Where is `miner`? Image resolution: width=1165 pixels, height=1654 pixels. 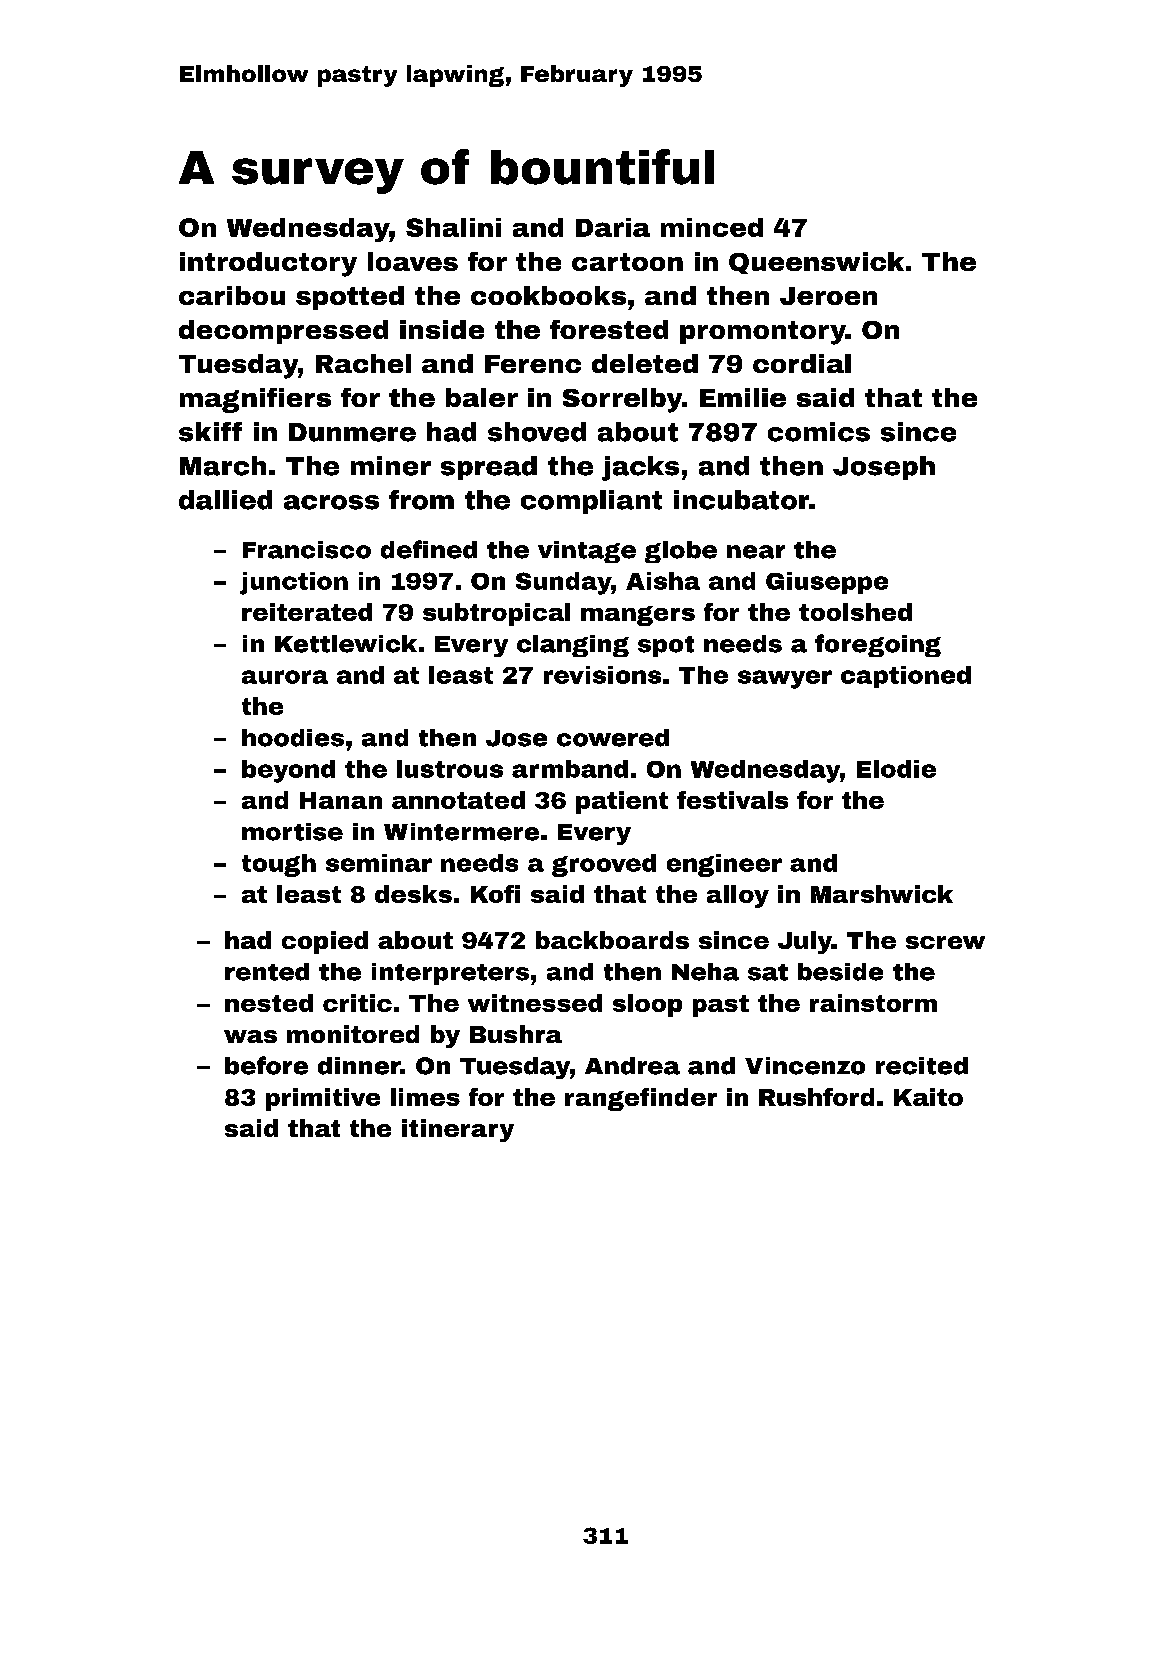
miner is located at coordinates (391, 466).
